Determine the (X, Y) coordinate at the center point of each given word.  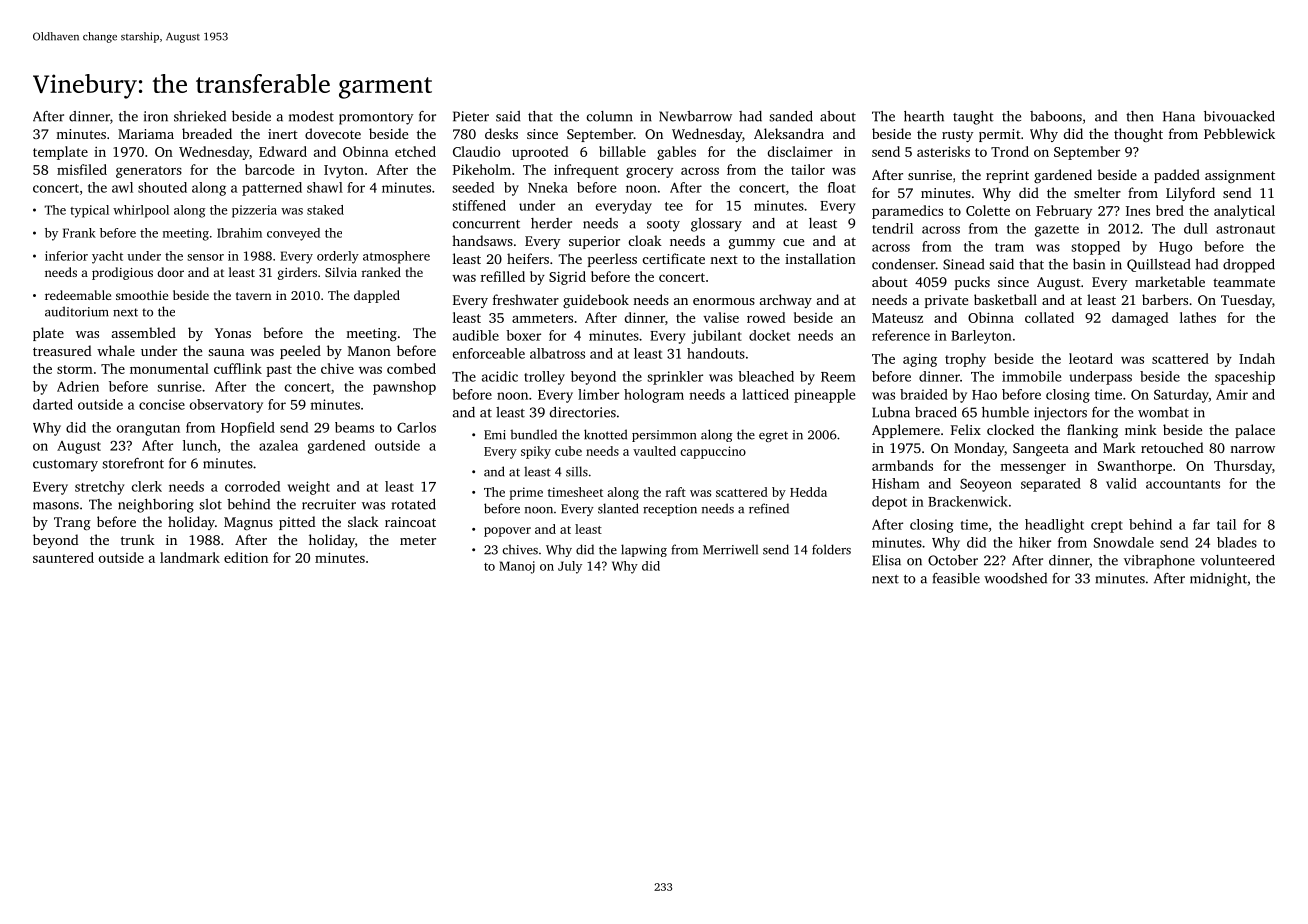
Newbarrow (695, 116)
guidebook (596, 301)
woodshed (1015, 578)
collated (1049, 317)
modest (311, 116)
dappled (377, 296)
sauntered (63, 557)
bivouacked (1239, 116)
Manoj (517, 567)
